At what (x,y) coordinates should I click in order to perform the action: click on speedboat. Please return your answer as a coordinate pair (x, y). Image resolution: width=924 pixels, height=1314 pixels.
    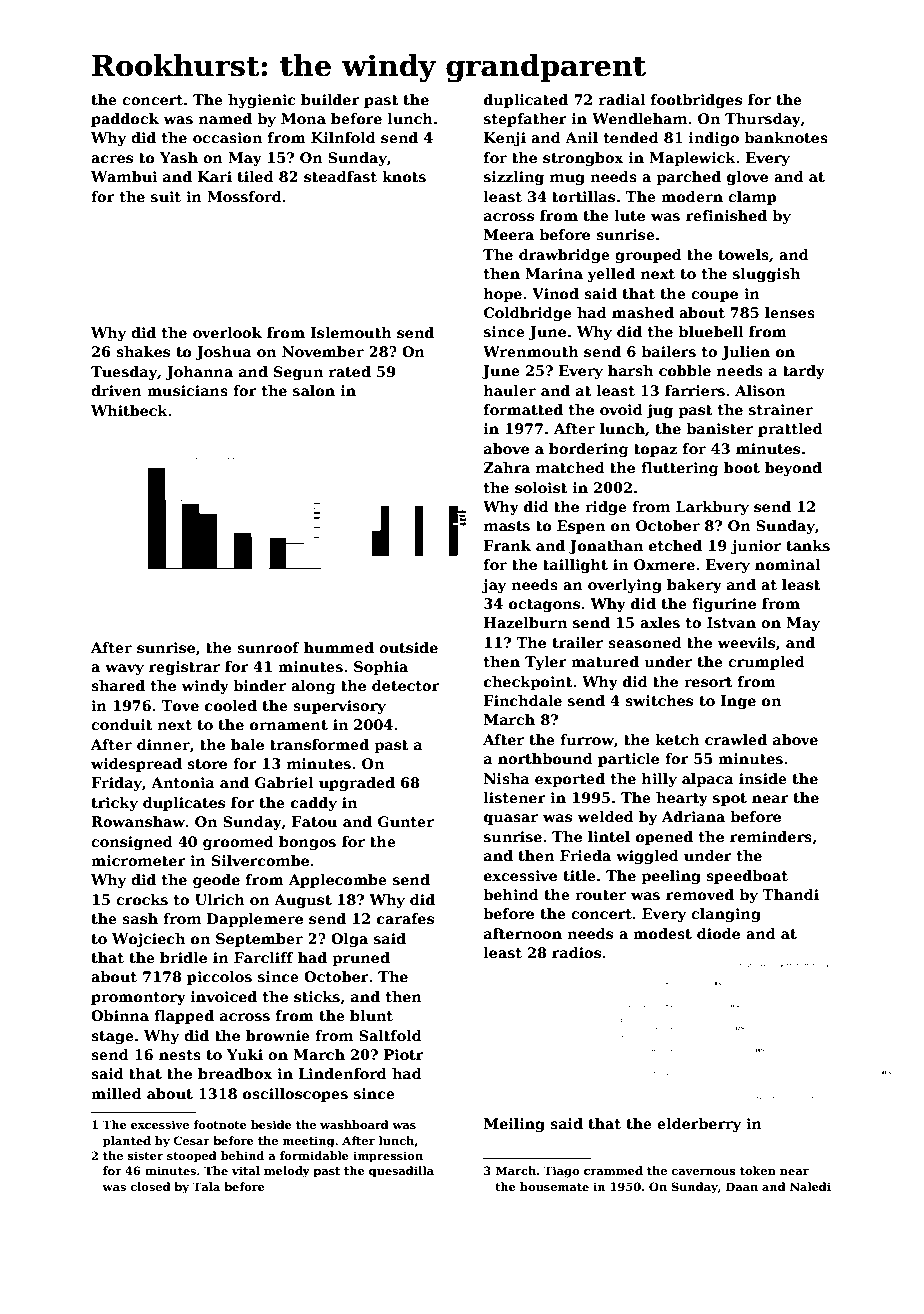
    Looking at the image, I should click on (747, 877).
